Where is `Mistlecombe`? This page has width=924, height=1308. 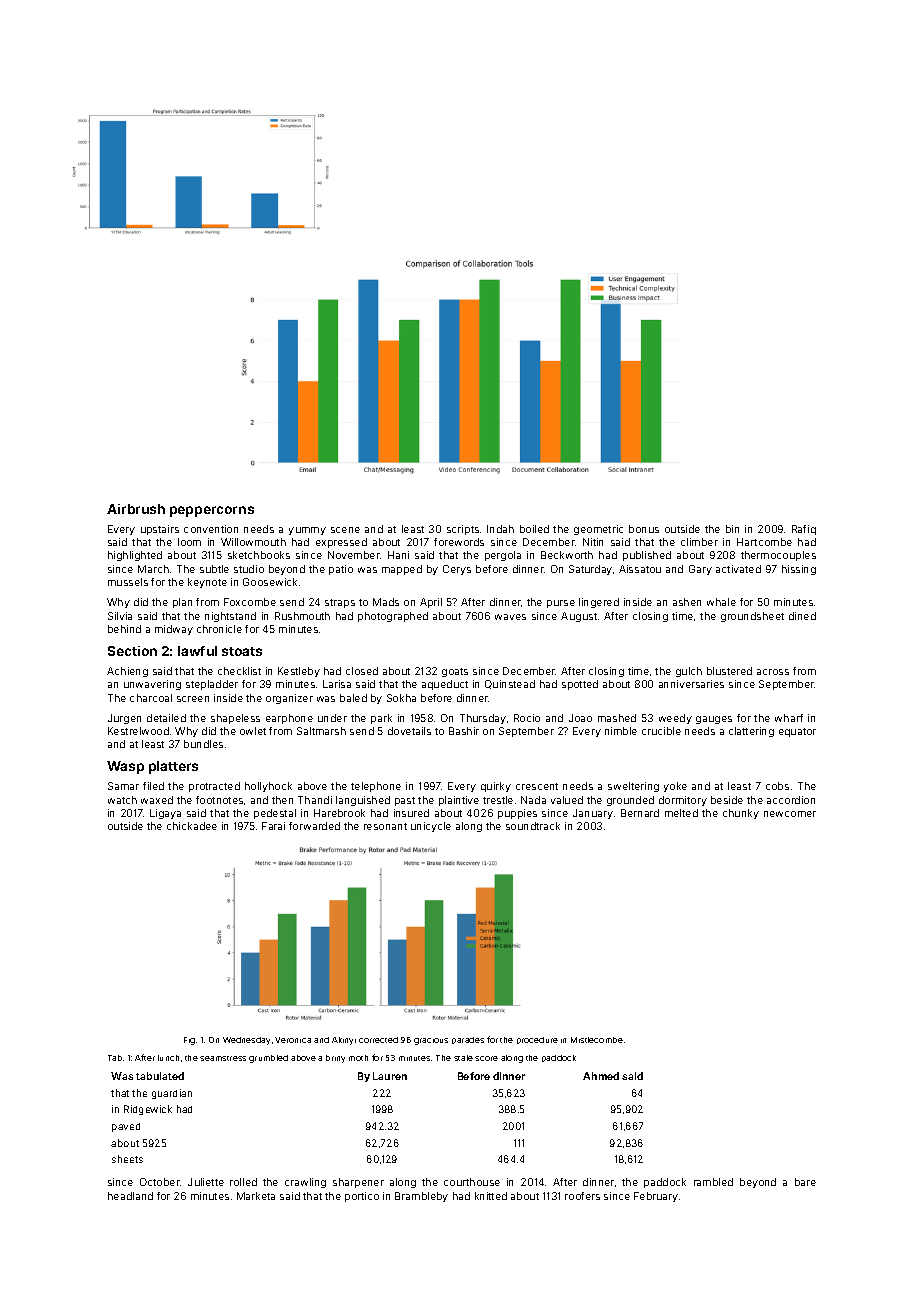 Mistlecombe is located at coordinates (597, 1040).
